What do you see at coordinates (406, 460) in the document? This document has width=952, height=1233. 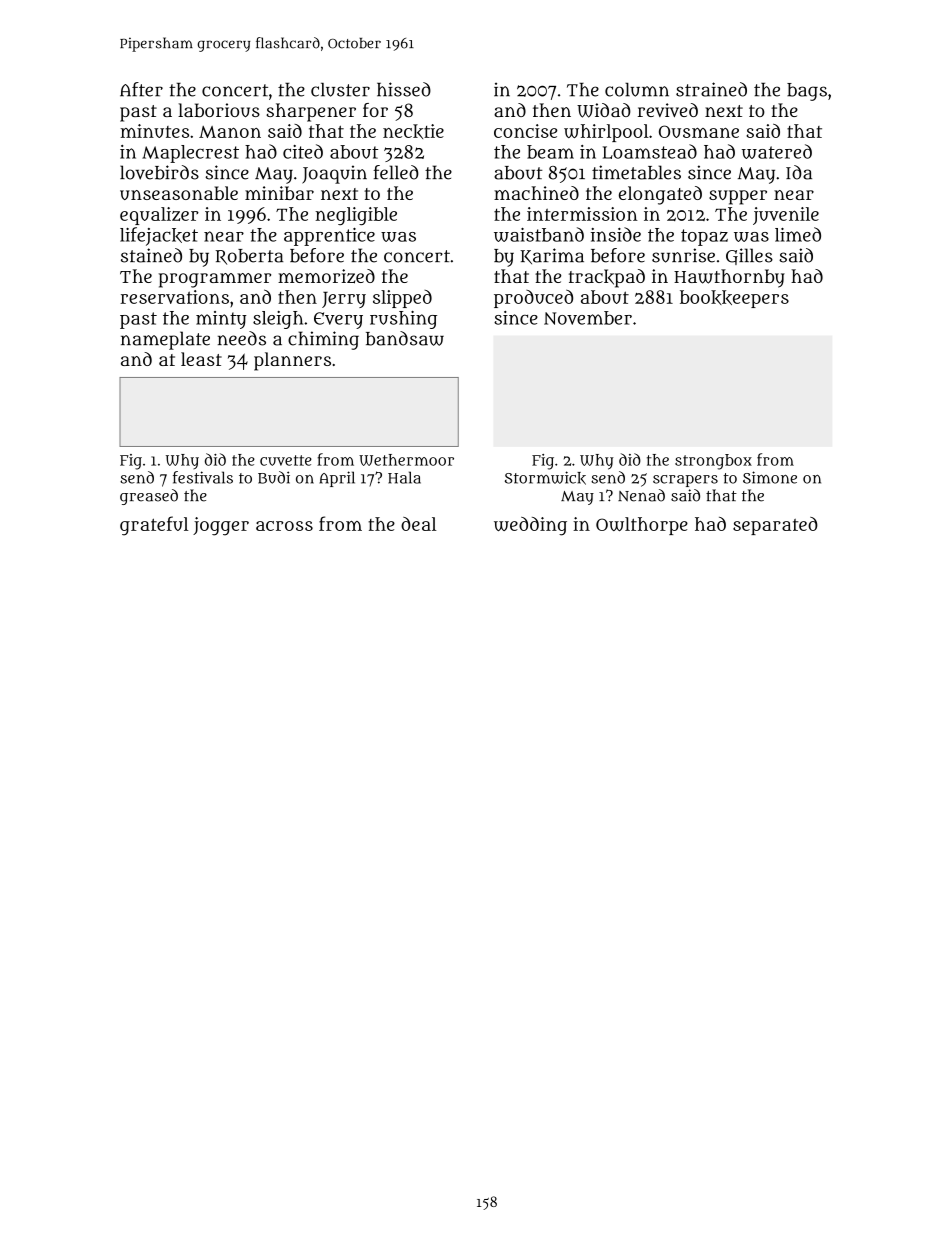 I see `Wethermoor` at bounding box center [406, 460].
